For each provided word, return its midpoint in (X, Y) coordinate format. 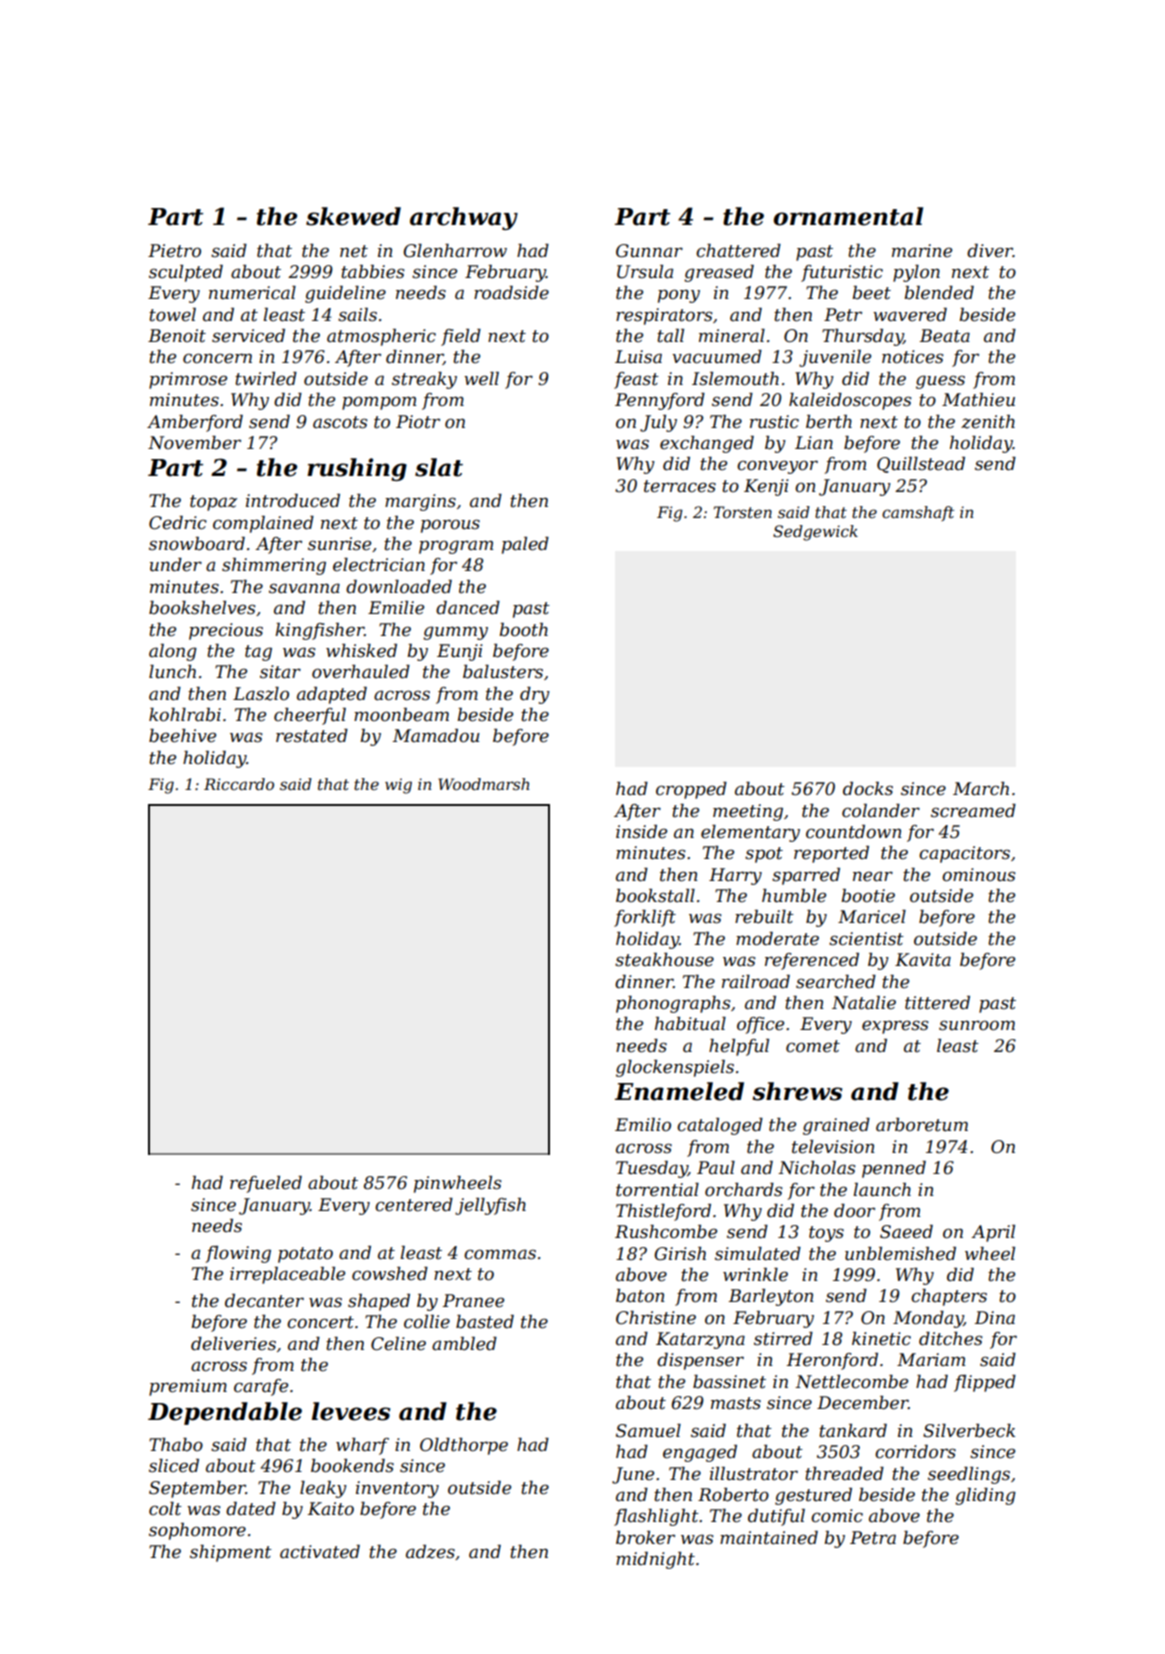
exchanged (707, 444)
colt (165, 1509)
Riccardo (239, 784)
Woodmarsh (483, 784)
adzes (430, 1552)
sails (357, 314)
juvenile (835, 358)
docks (868, 789)
